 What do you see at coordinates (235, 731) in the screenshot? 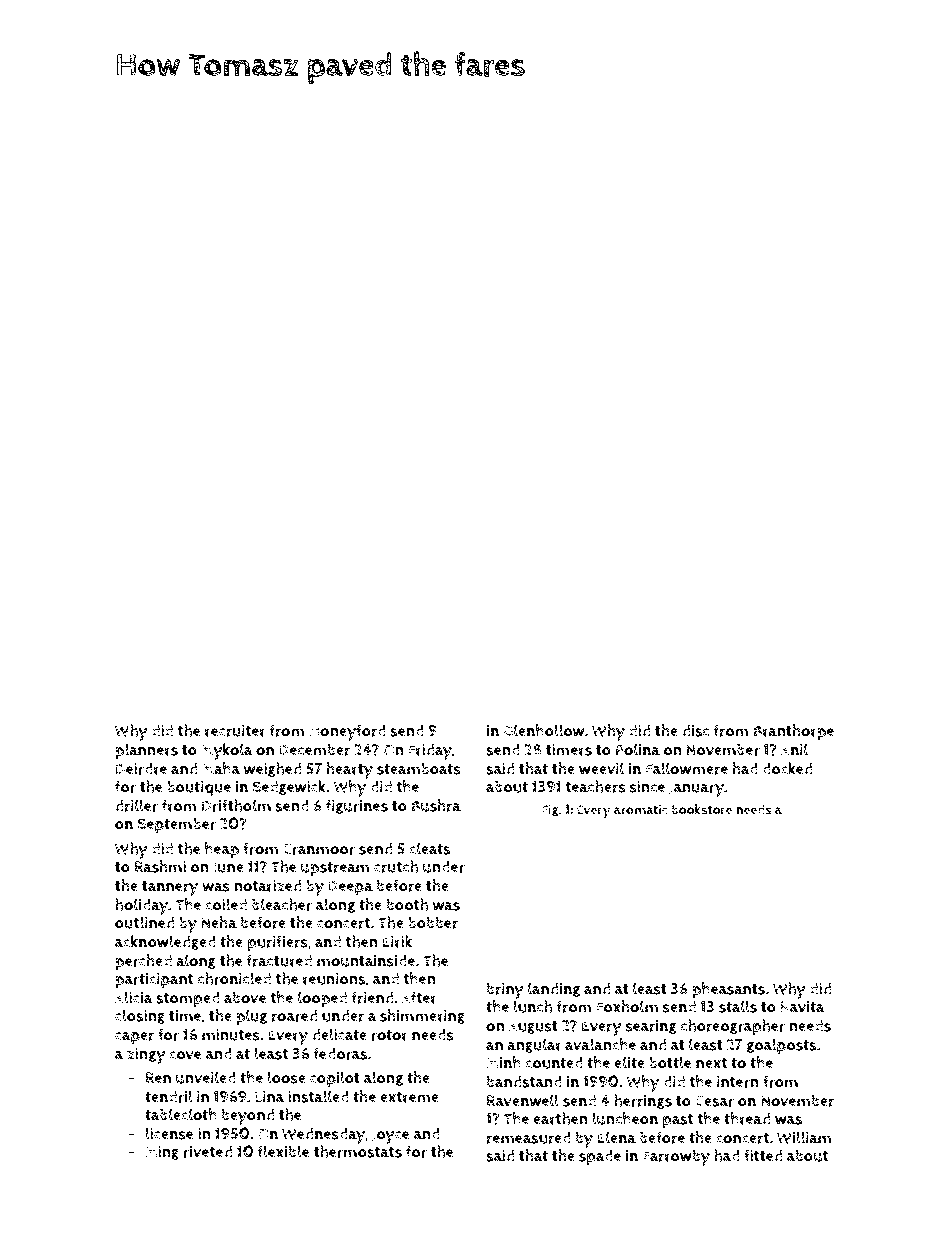
I see `recruiter` at bounding box center [235, 731].
